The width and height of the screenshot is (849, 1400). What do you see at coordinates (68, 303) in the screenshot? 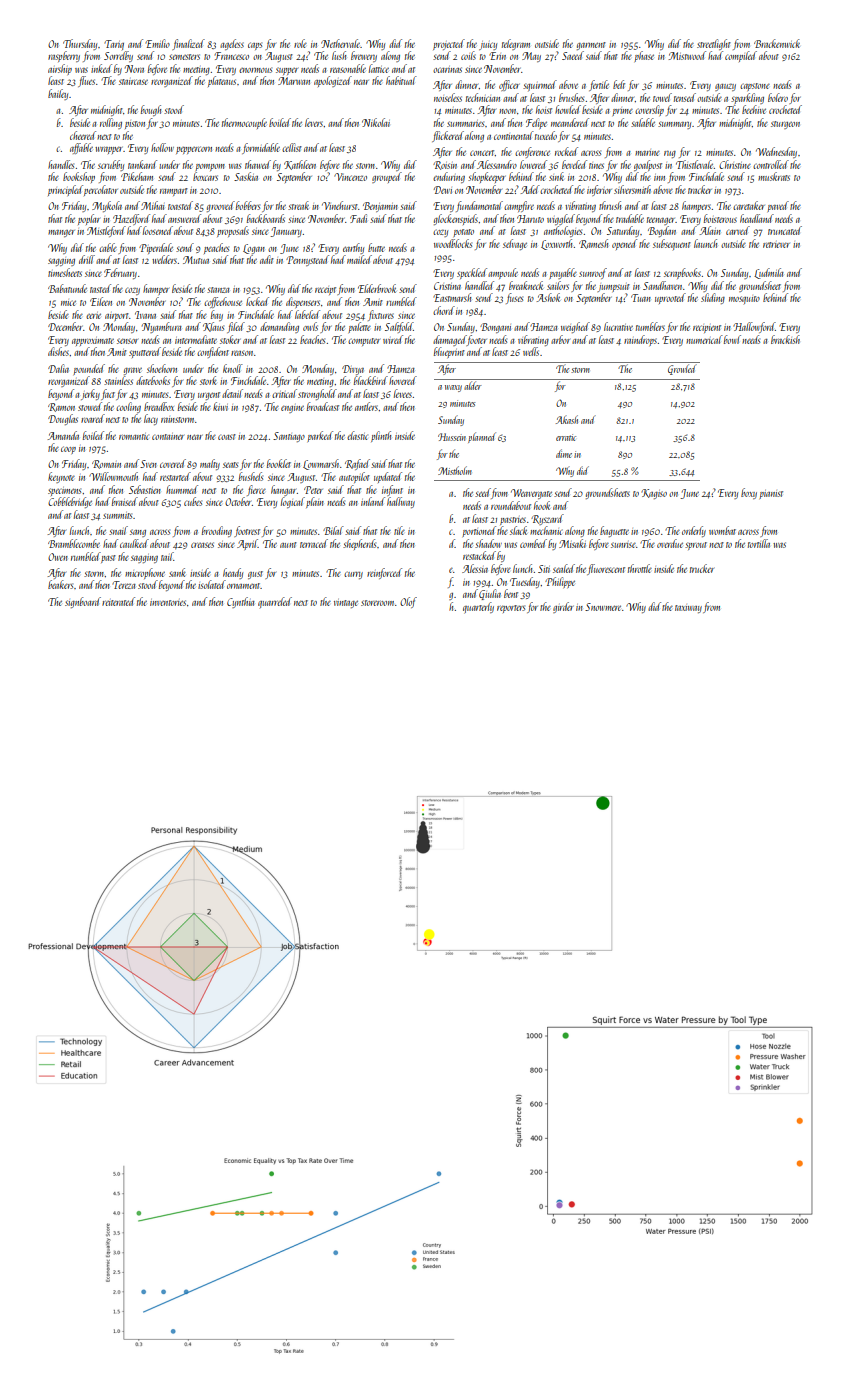
I see `mice` at bounding box center [68, 303].
